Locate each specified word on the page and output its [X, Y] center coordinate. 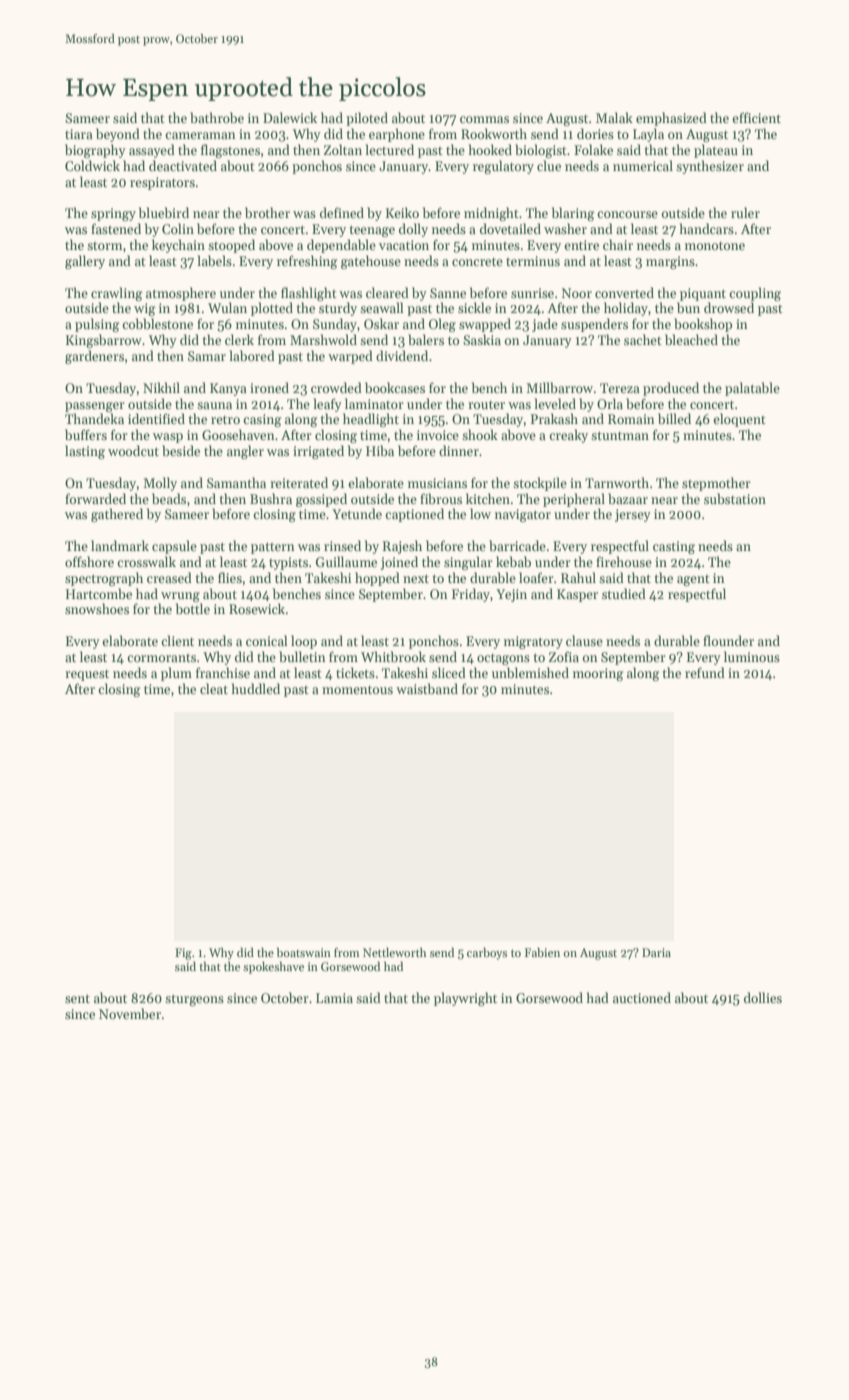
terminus [533, 261]
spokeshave [273, 967]
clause [584, 640]
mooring [598, 674]
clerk [239, 339]
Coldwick [92, 165]
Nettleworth [394, 952]
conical [267, 640]
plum [176, 674]
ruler [745, 212]
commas [484, 119]
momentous [357, 690]
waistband [427, 688]
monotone [715, 246]
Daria [656, 952]
